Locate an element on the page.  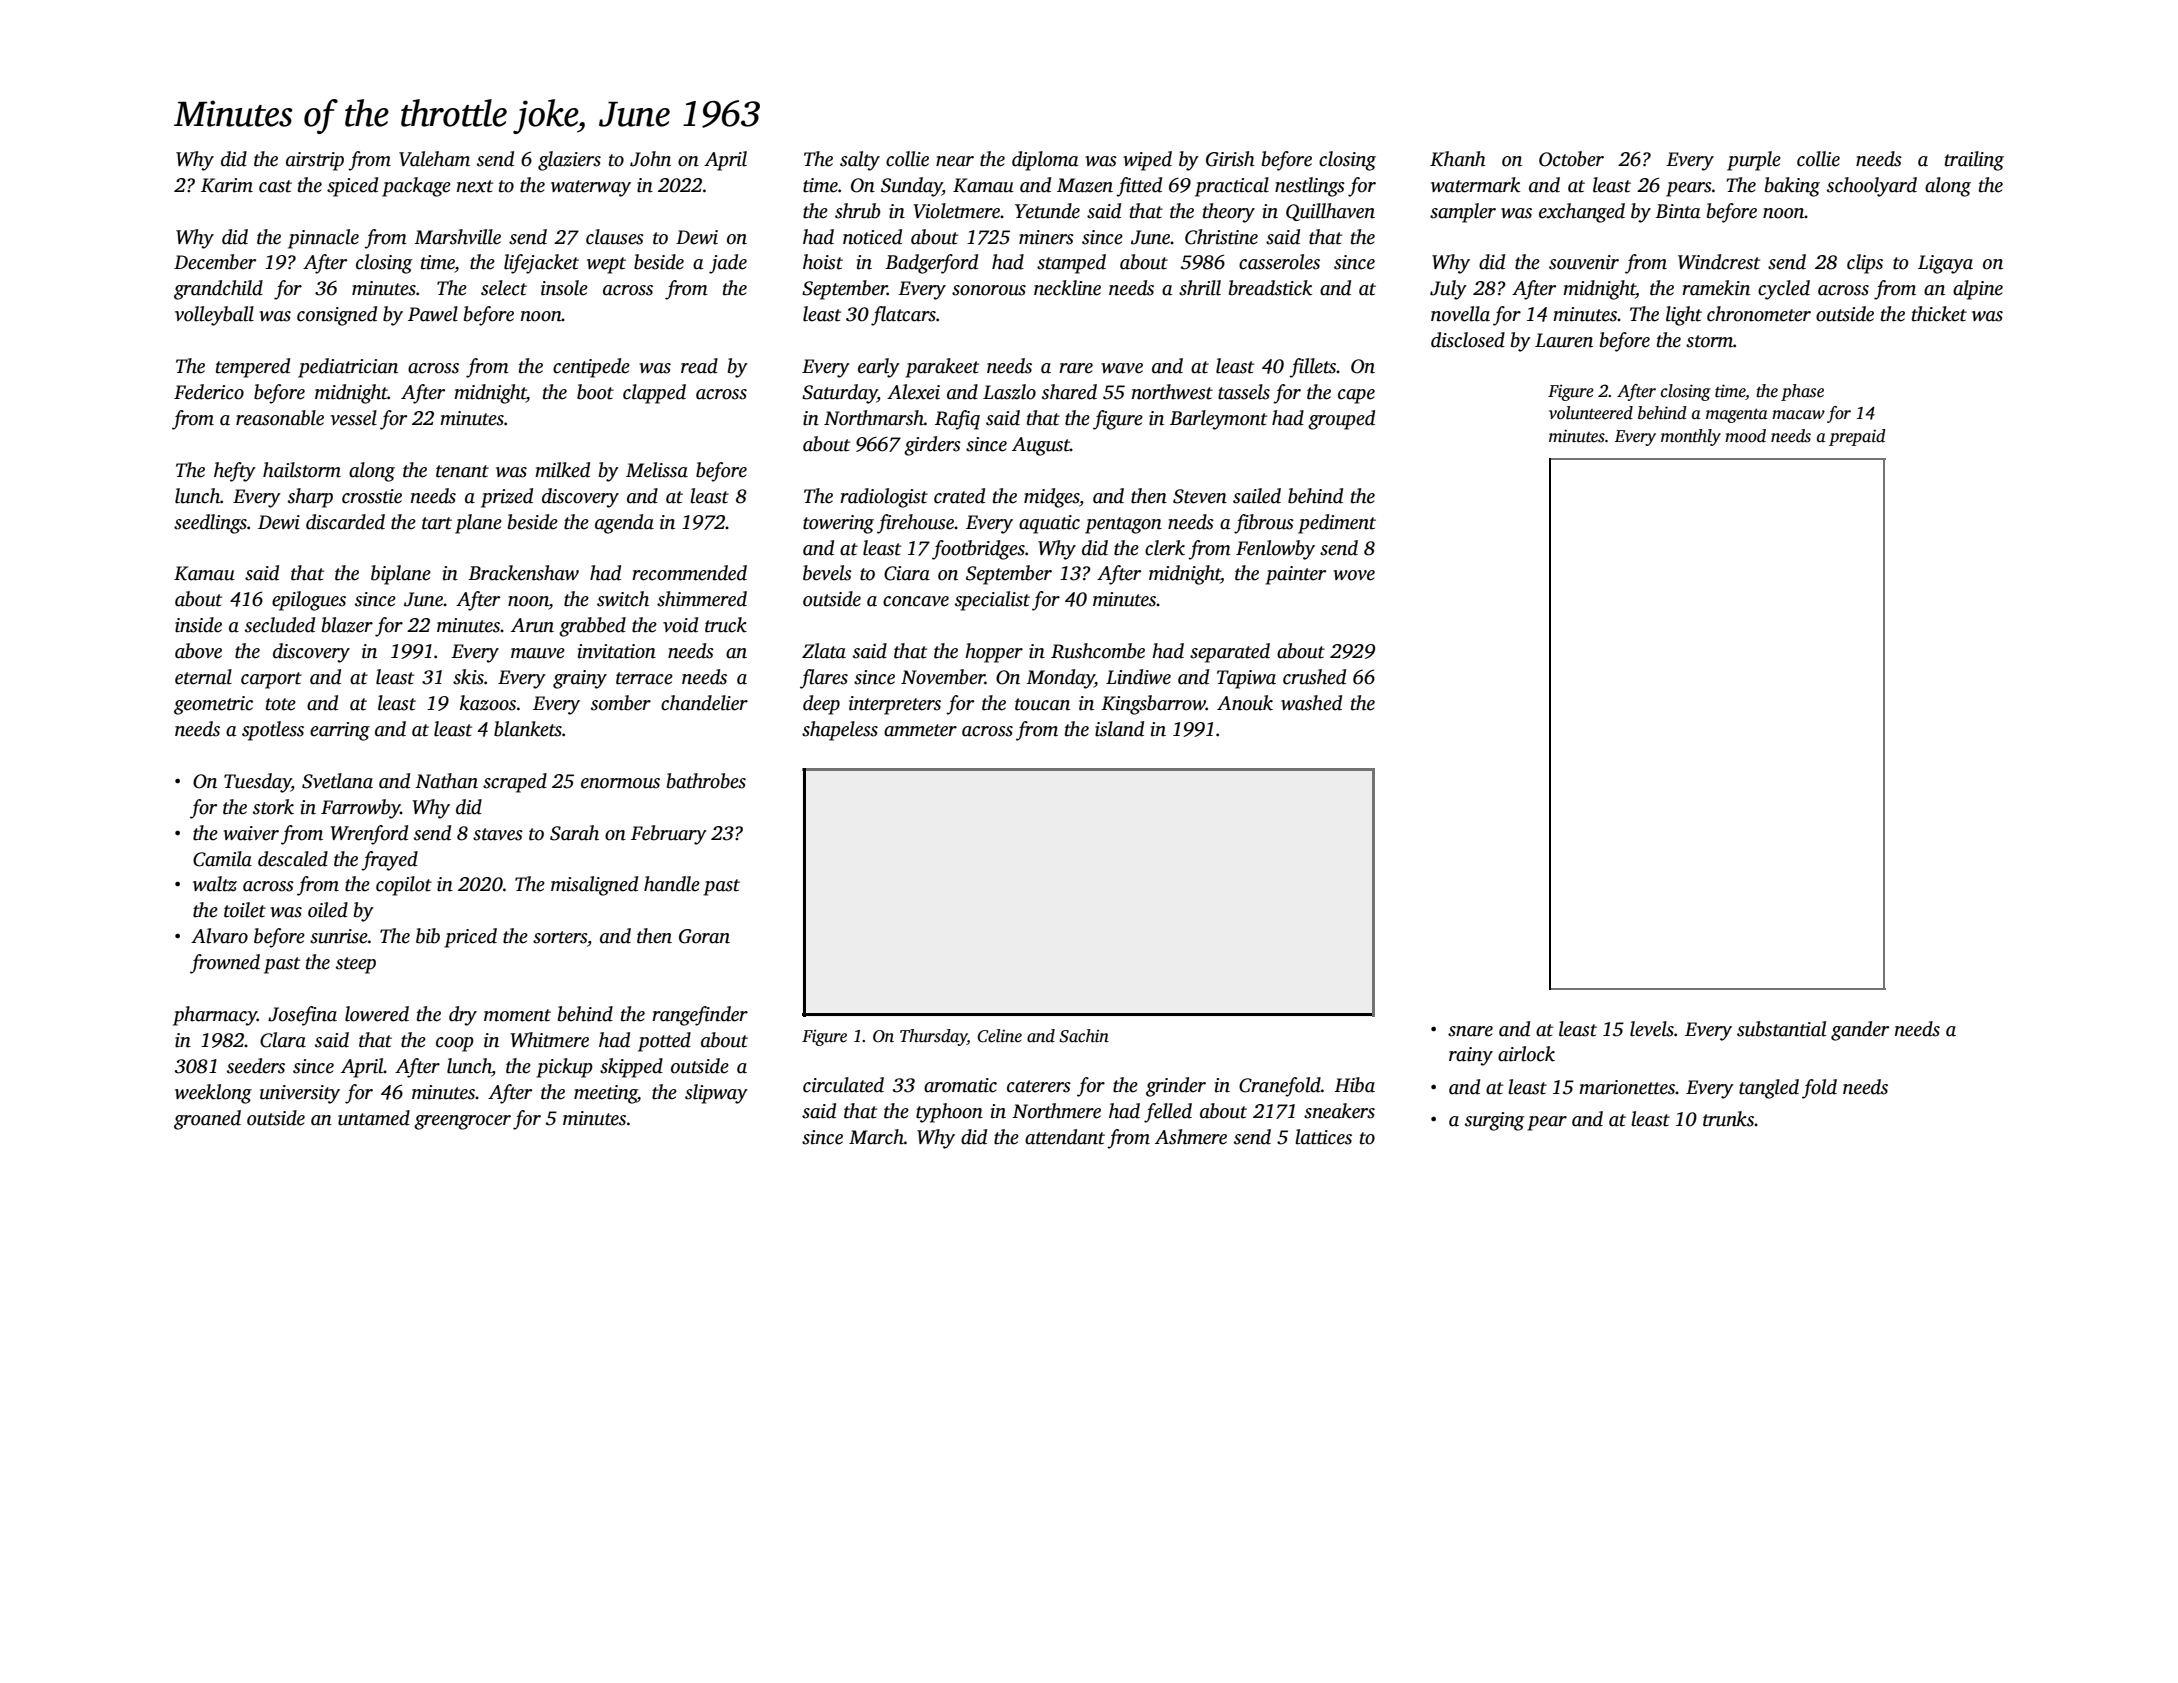
clips is located at coordinates (1865, 264).
